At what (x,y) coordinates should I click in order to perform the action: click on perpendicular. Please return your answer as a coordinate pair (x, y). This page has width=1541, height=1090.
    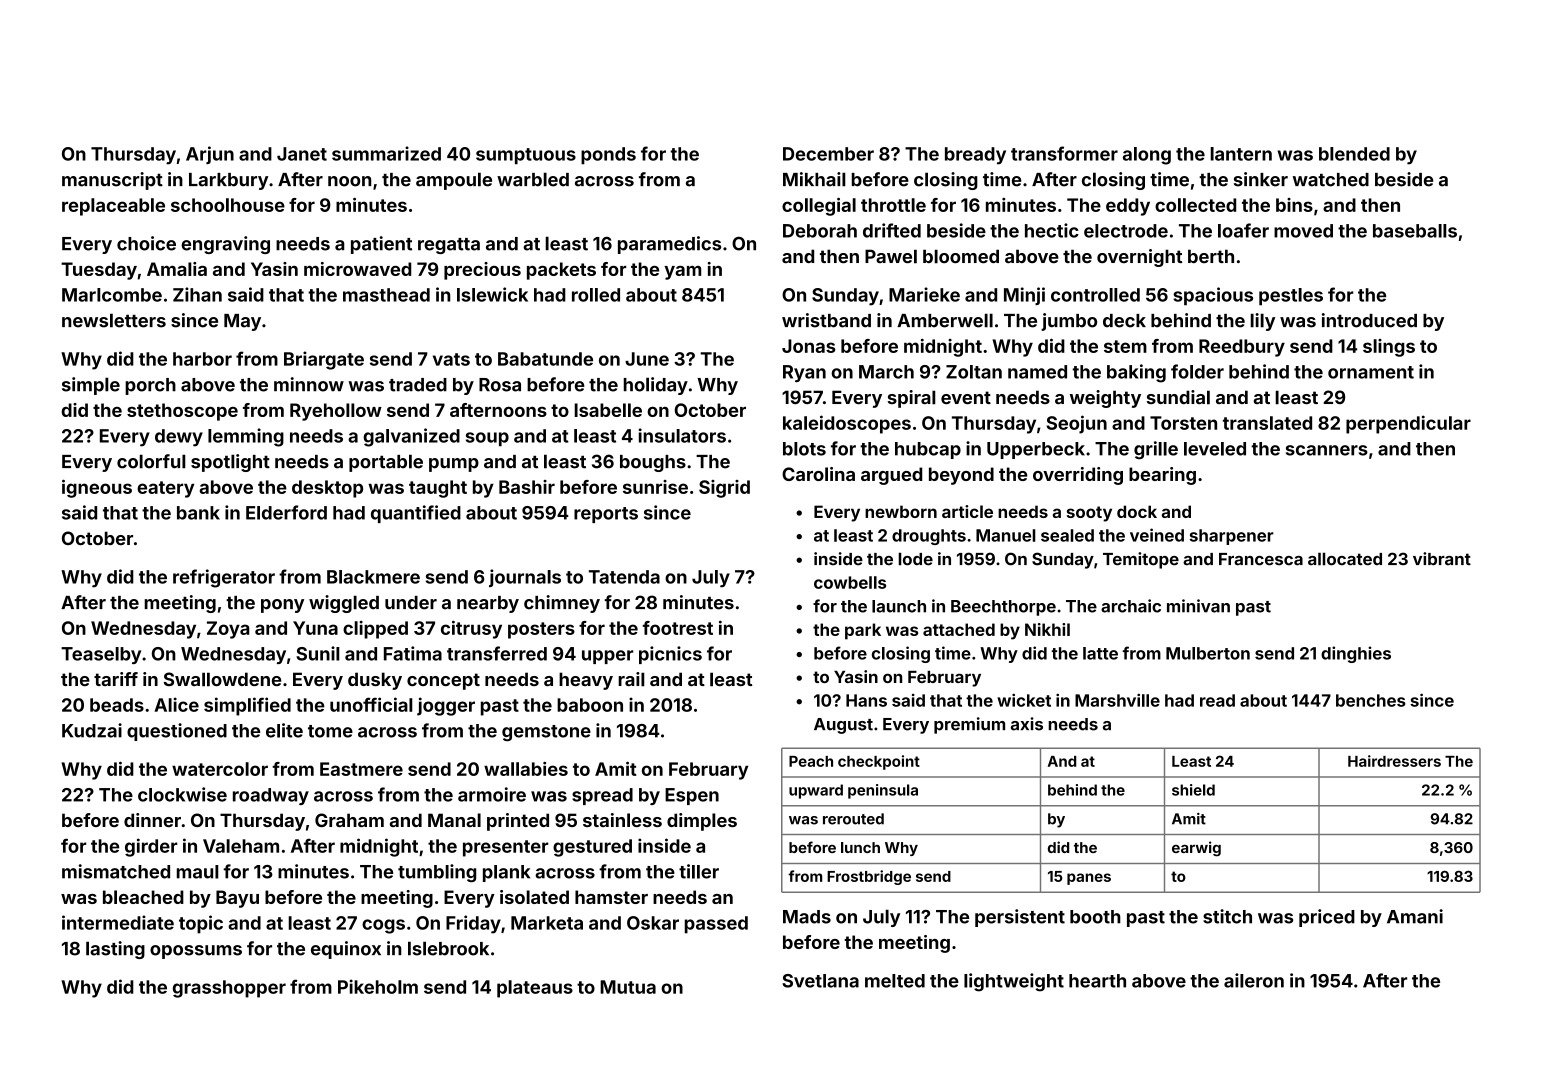
    Looking at the image, I should click on (1408, 424).
